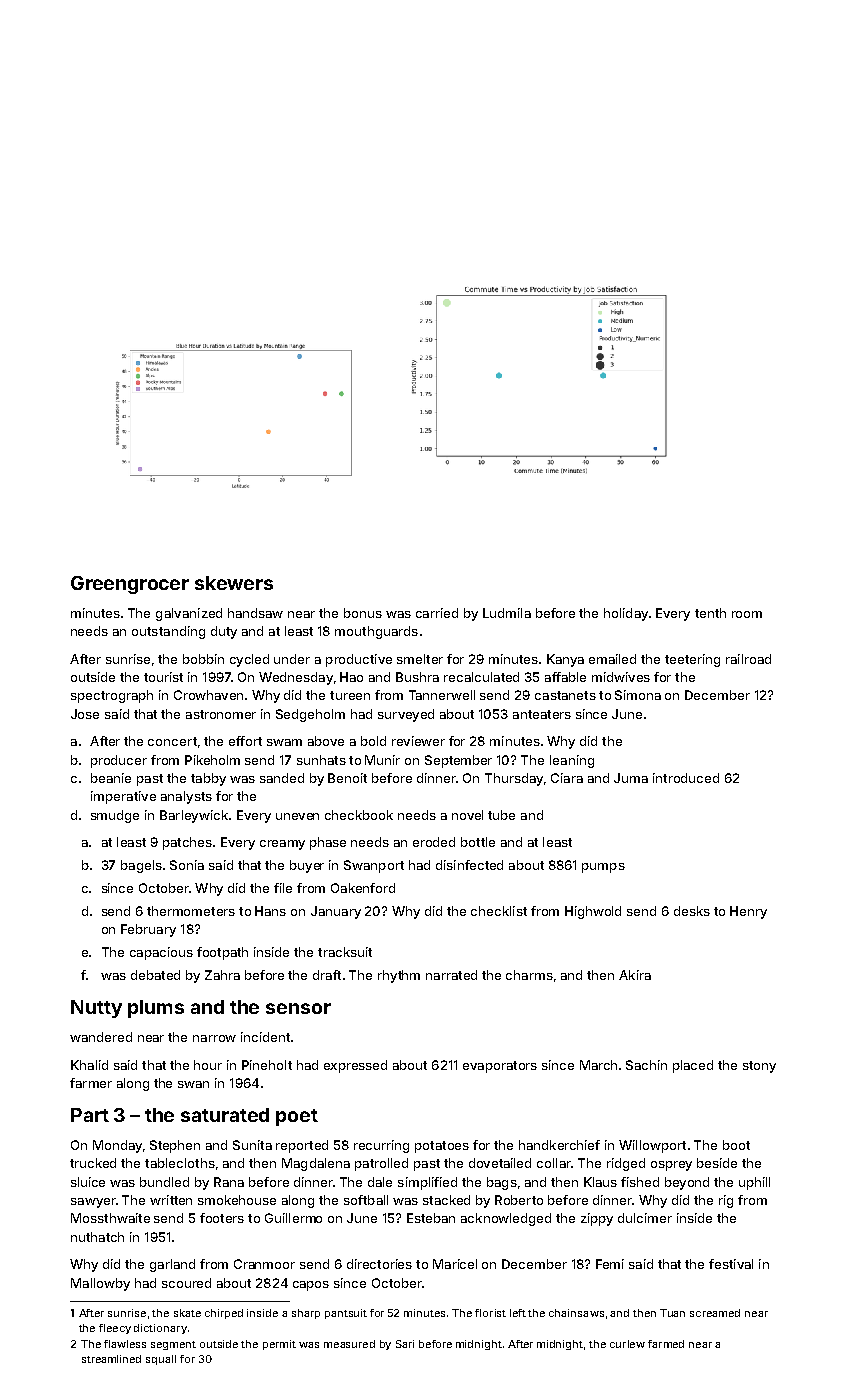  Describe the element at coordinates (666, 1344) in the screenshot. I see `farmed` at that location.
